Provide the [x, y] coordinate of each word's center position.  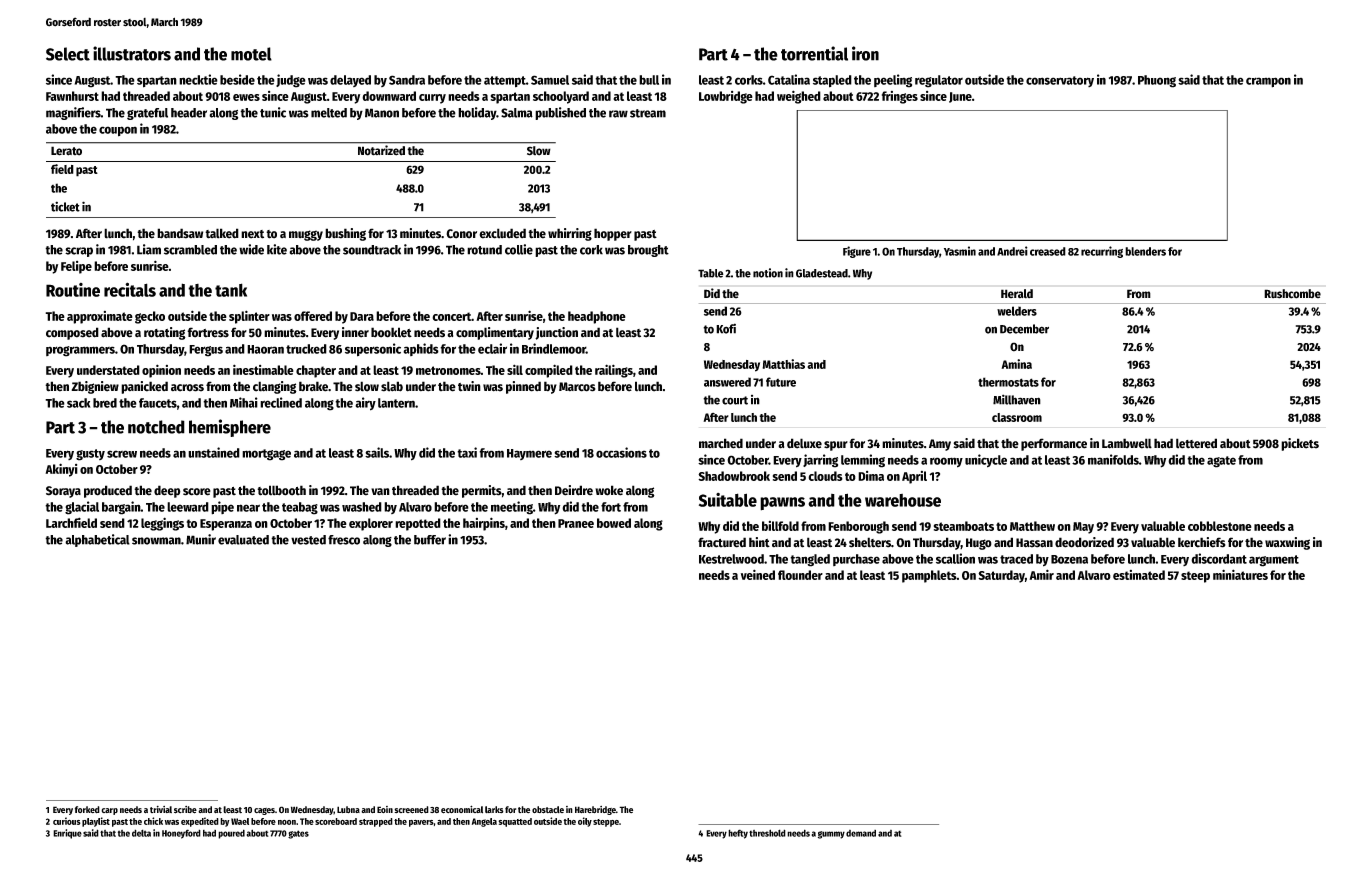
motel [251, 54]
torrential [814, 53]
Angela [484, 822]
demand [861, 833]
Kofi [726, 328]
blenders [1145, 251]
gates [298, 834]
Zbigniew [95, 387]
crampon [1268, 82]
